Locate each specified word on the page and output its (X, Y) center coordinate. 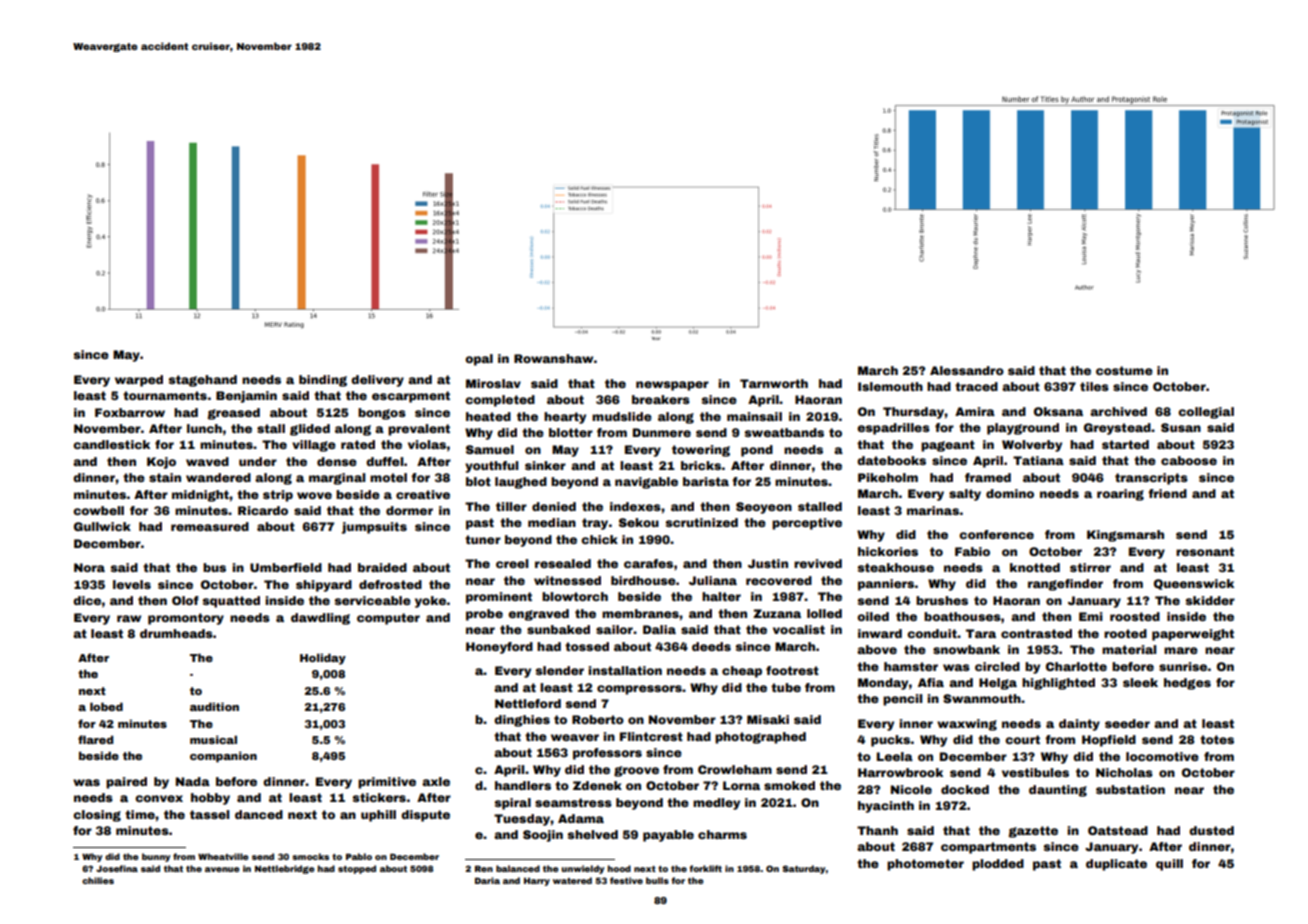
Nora (89, 567)
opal (479, 360)
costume (1124, 370)
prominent (499, 598)
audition (214, 706)
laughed (521, 483)
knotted (1035, 567)
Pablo (359, 856)
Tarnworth (774, 383)
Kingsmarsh (1125, 536)
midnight (200, 496)
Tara (981, 633)
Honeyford (499, 648)
